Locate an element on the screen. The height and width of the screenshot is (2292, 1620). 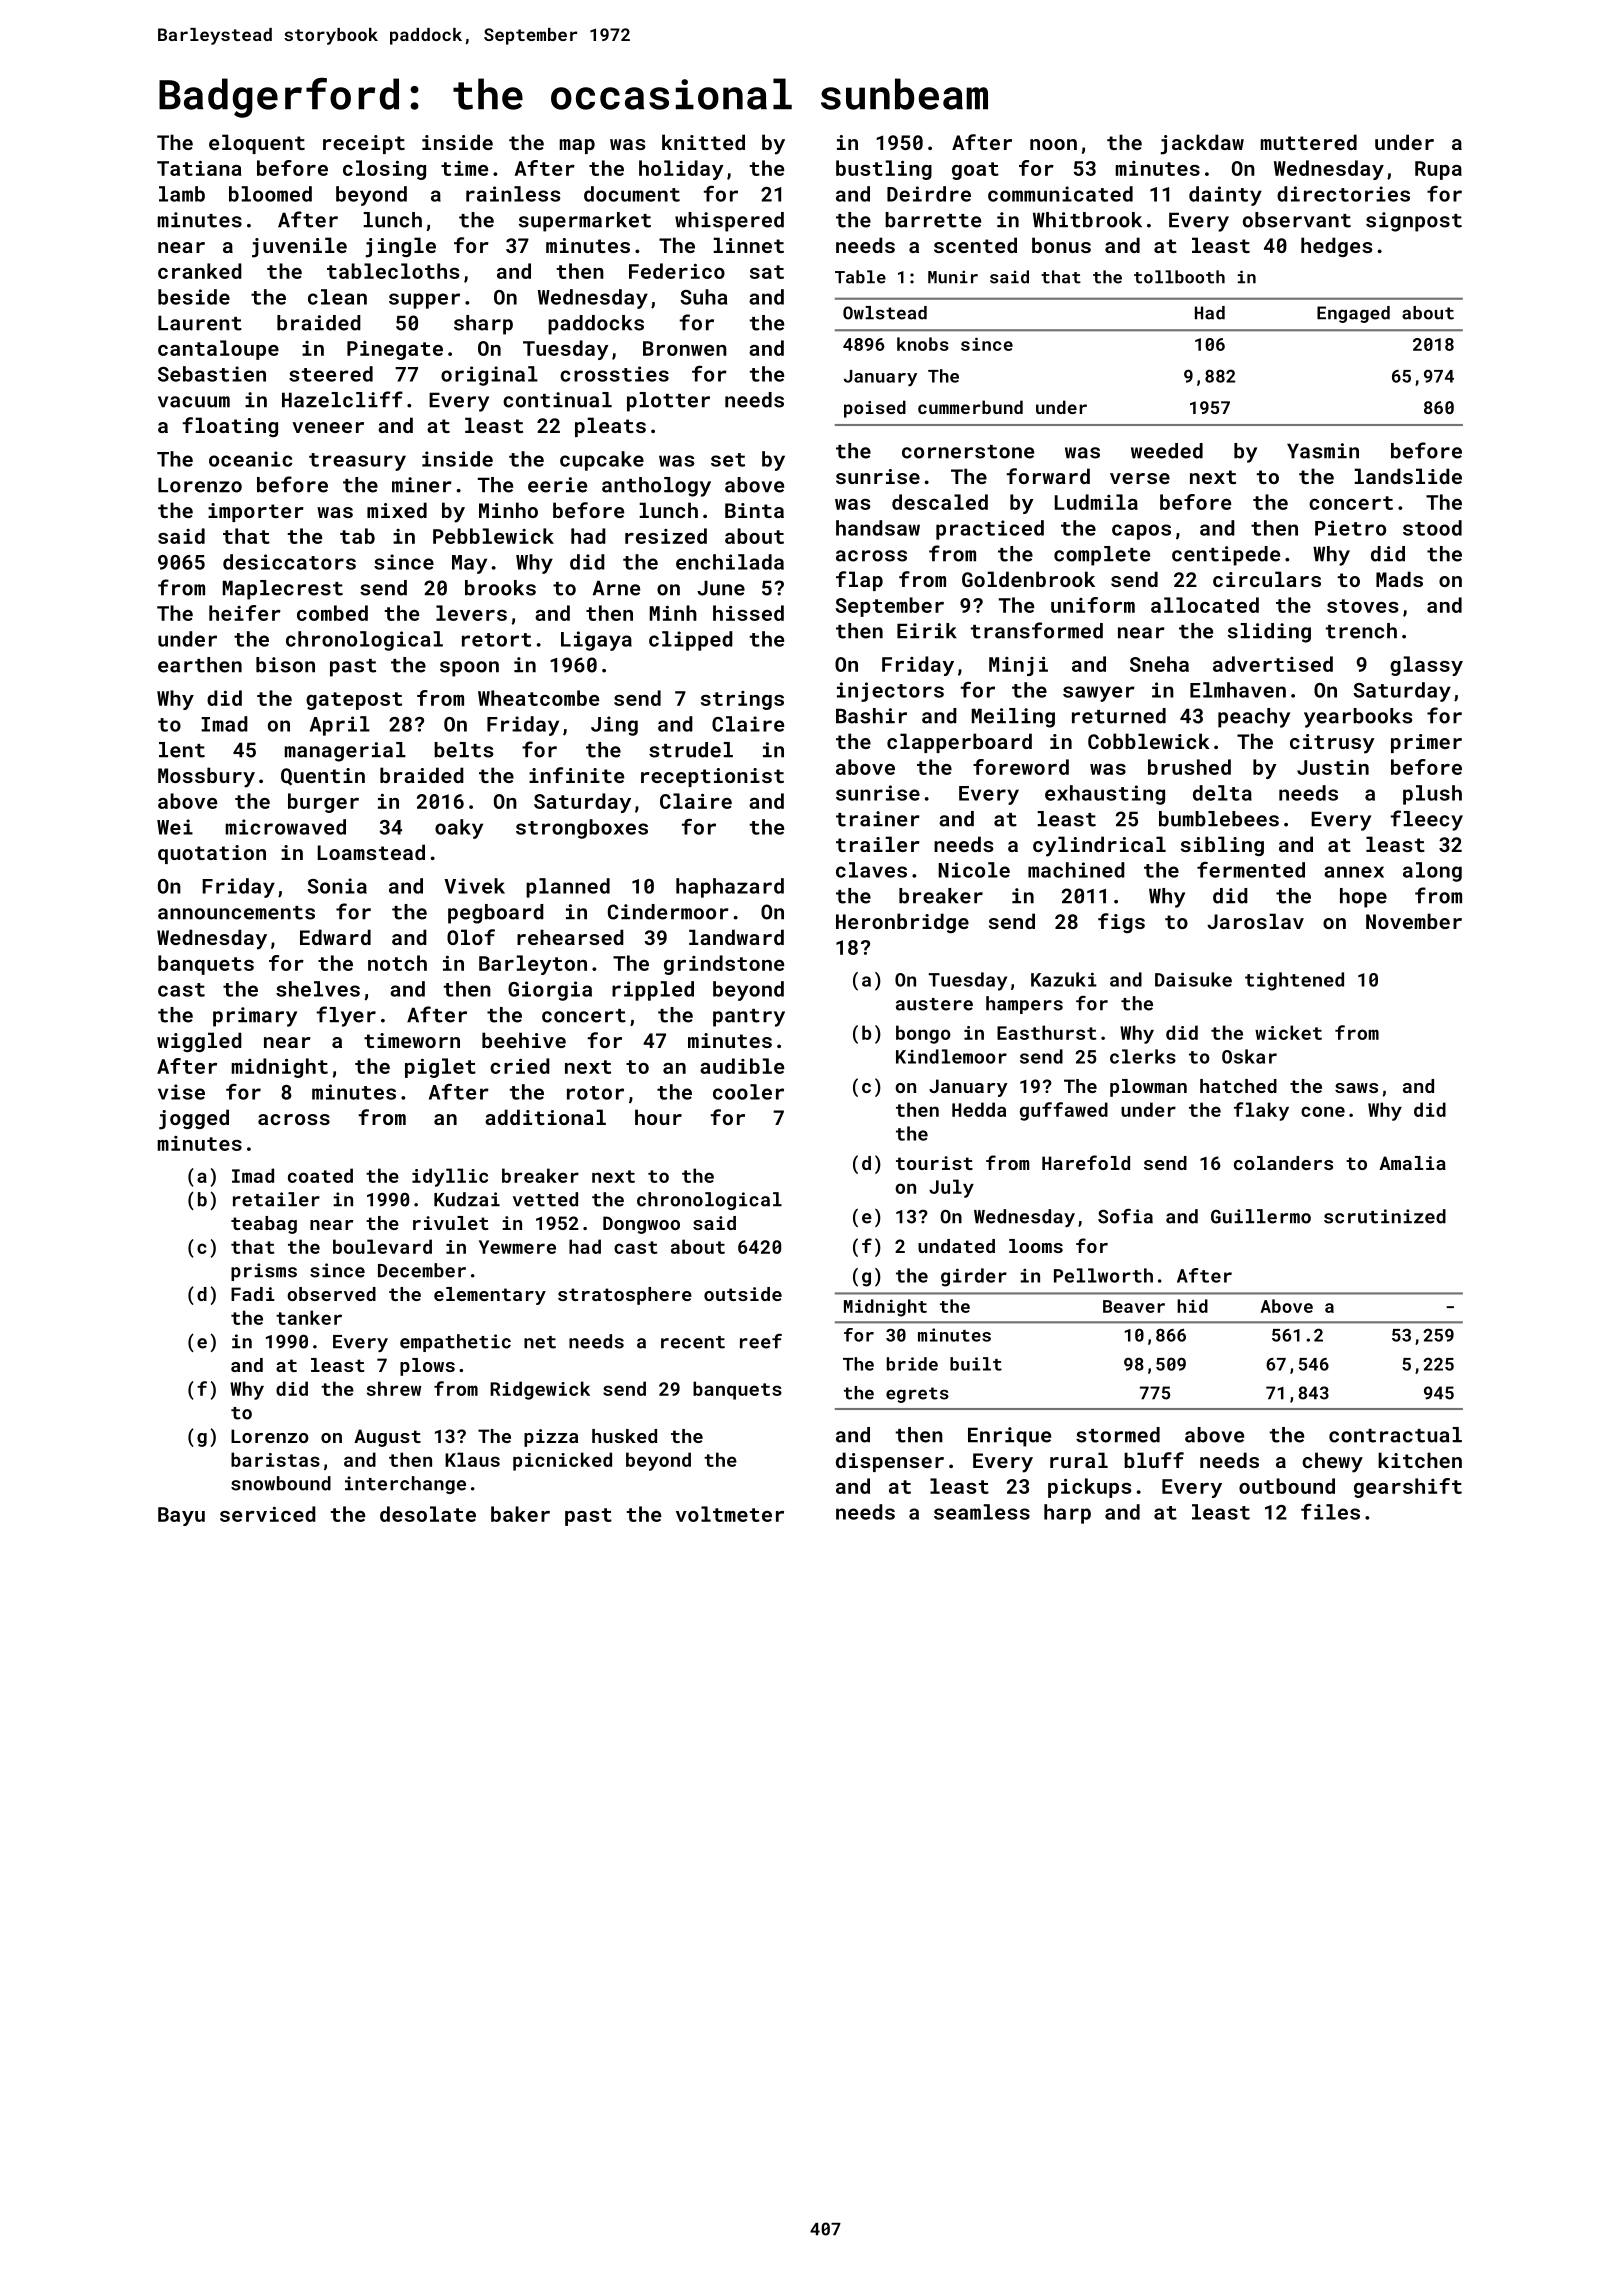
Heronbridge is located at coordinates (902, 923).
